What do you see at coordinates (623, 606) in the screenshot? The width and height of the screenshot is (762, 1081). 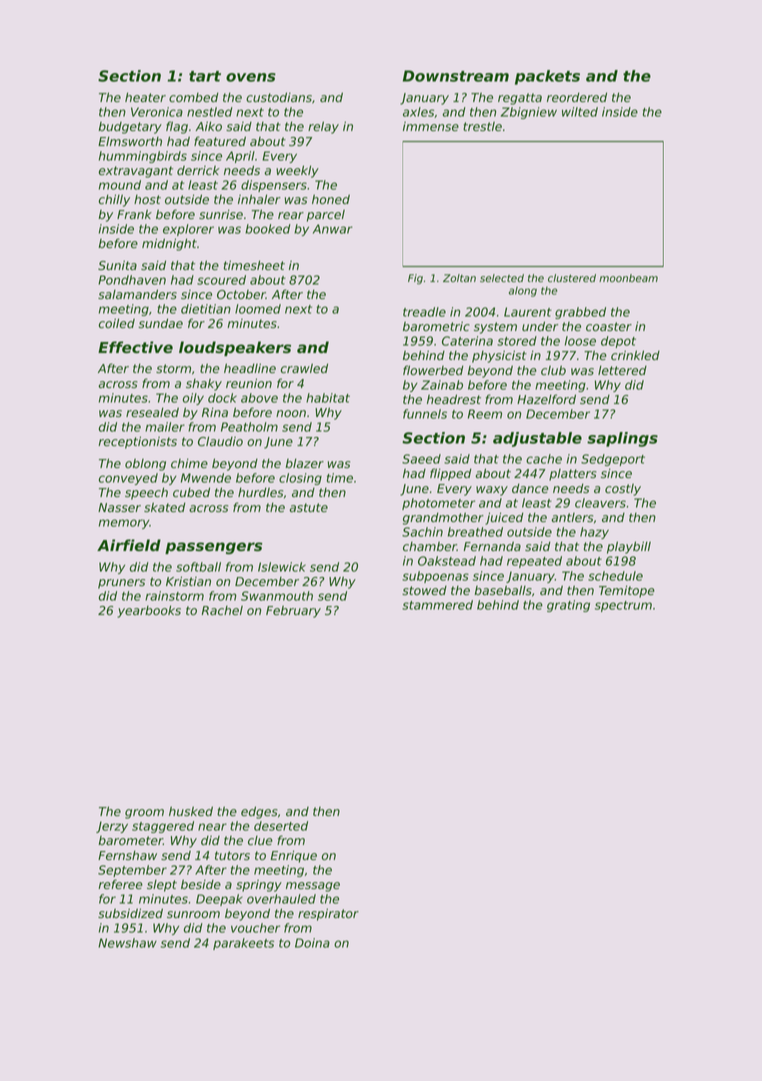 I see `spectrum` at bounding box center [623, 606].
